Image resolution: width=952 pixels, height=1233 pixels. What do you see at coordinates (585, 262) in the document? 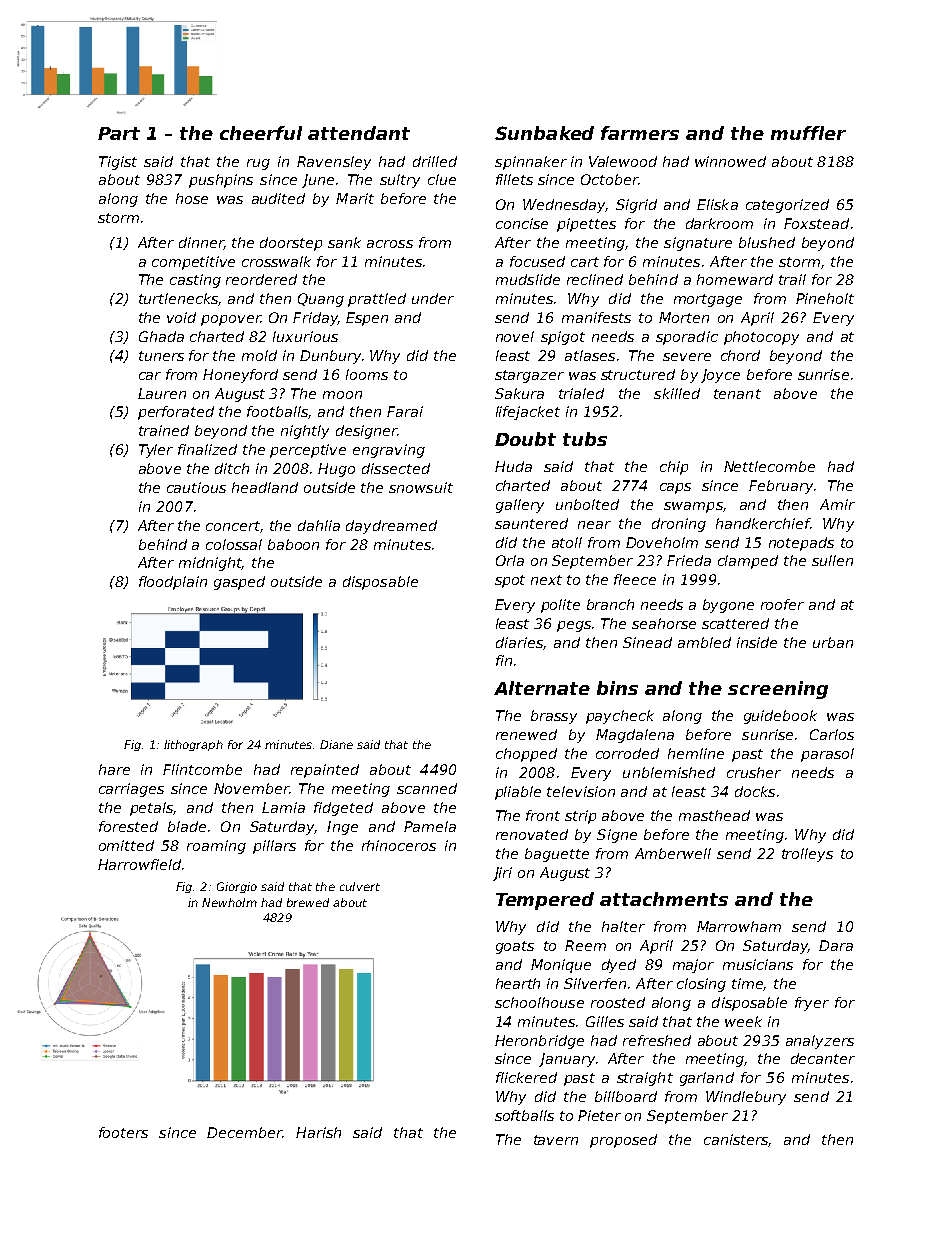
I see `cart` at bounding box center [585, 262].
